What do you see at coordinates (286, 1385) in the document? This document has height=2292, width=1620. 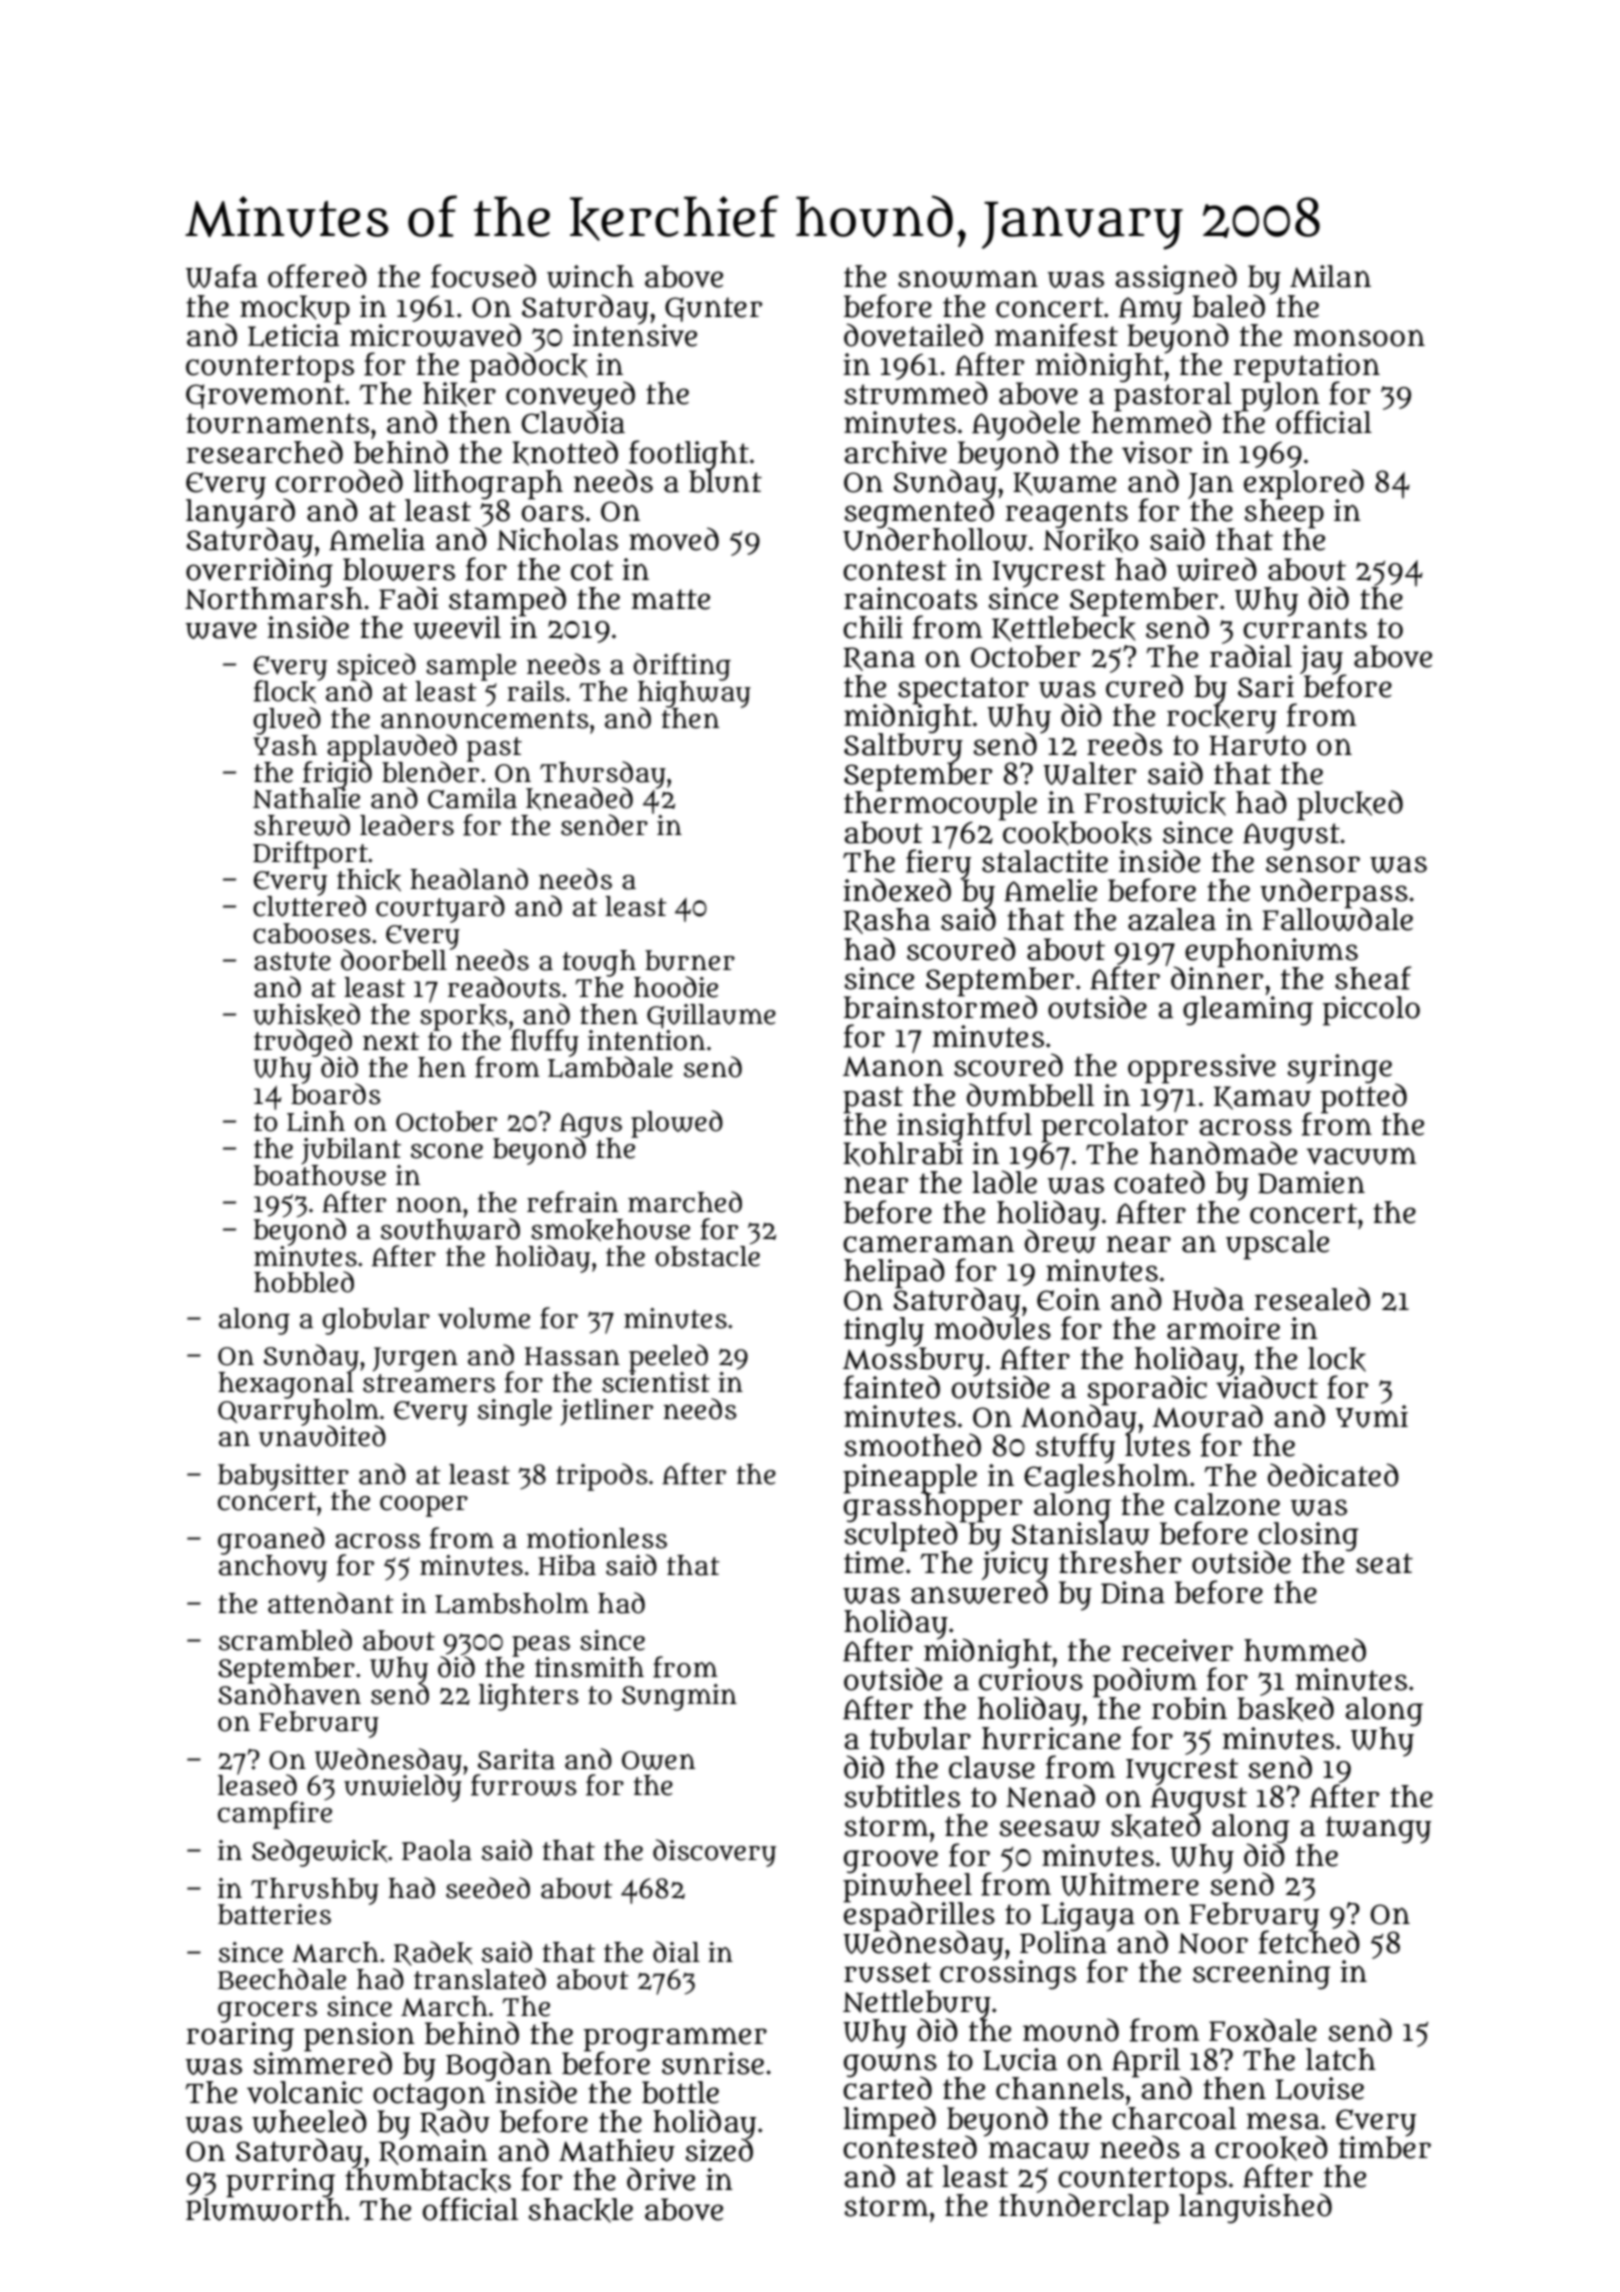 I see `hexagonal` at bounding box center [286, 1385].
